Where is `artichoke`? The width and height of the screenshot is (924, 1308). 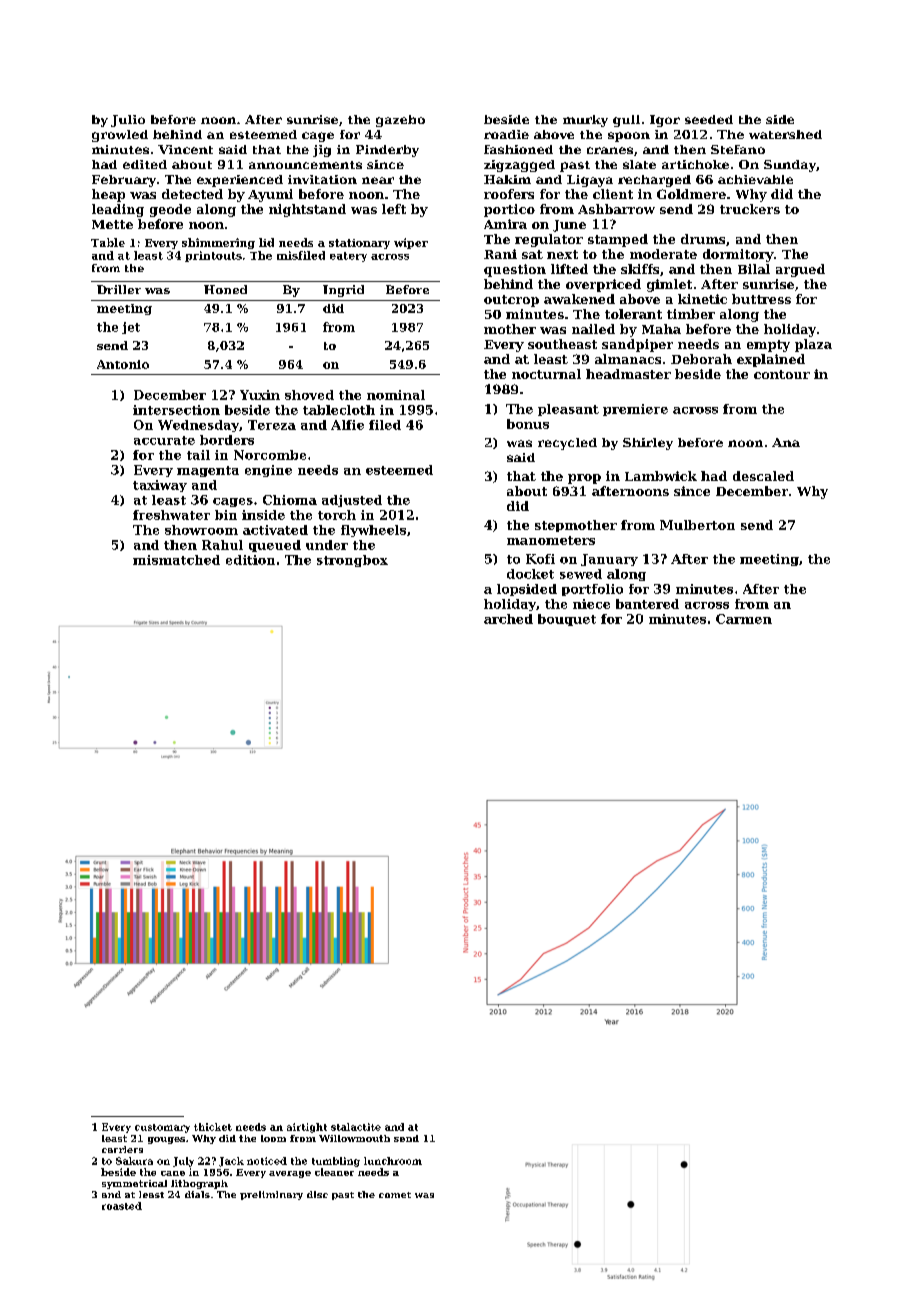 artichoke is located at coordinates (695, 164).
